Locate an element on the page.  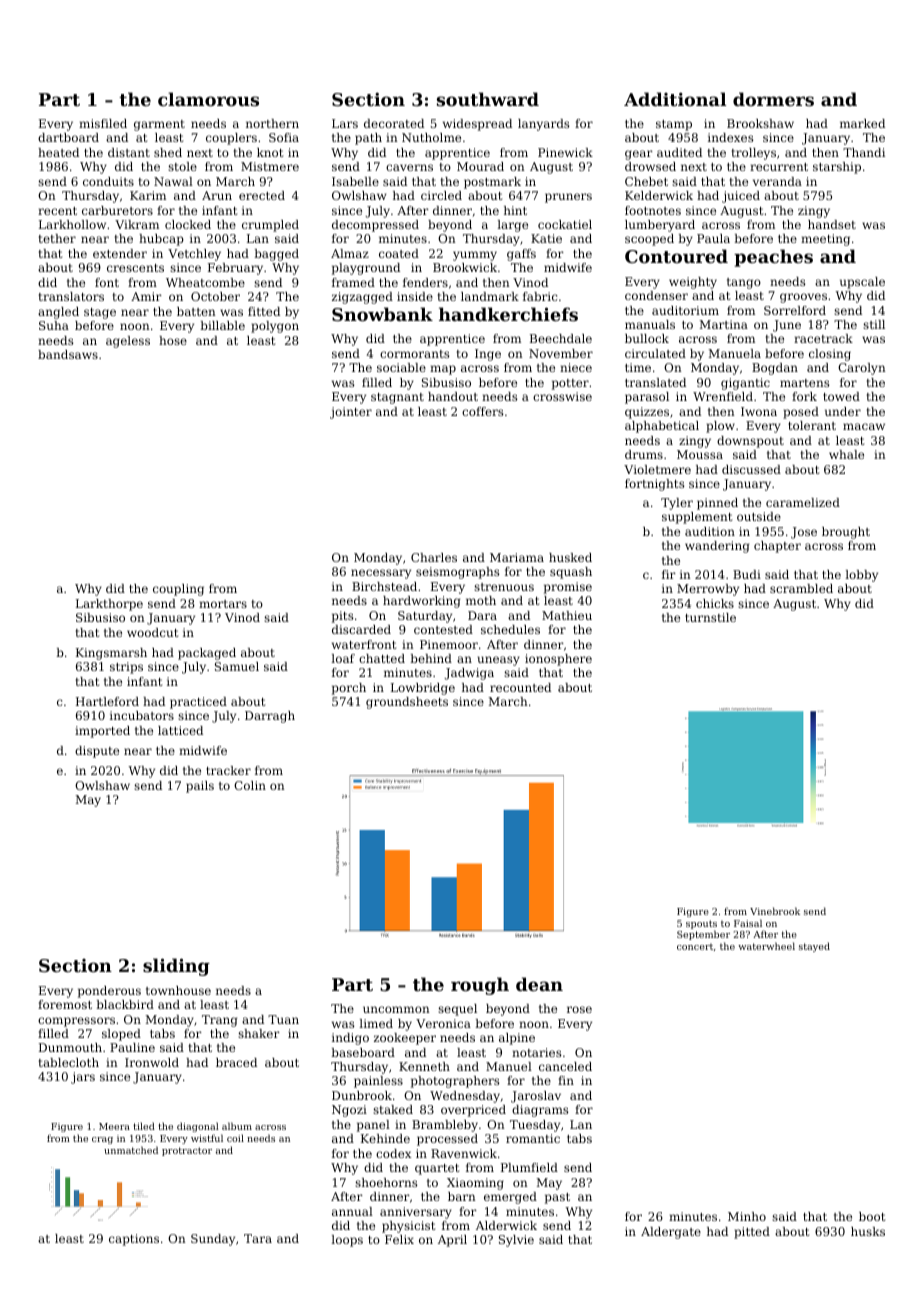
album is located at coordinates (237, 1126).
